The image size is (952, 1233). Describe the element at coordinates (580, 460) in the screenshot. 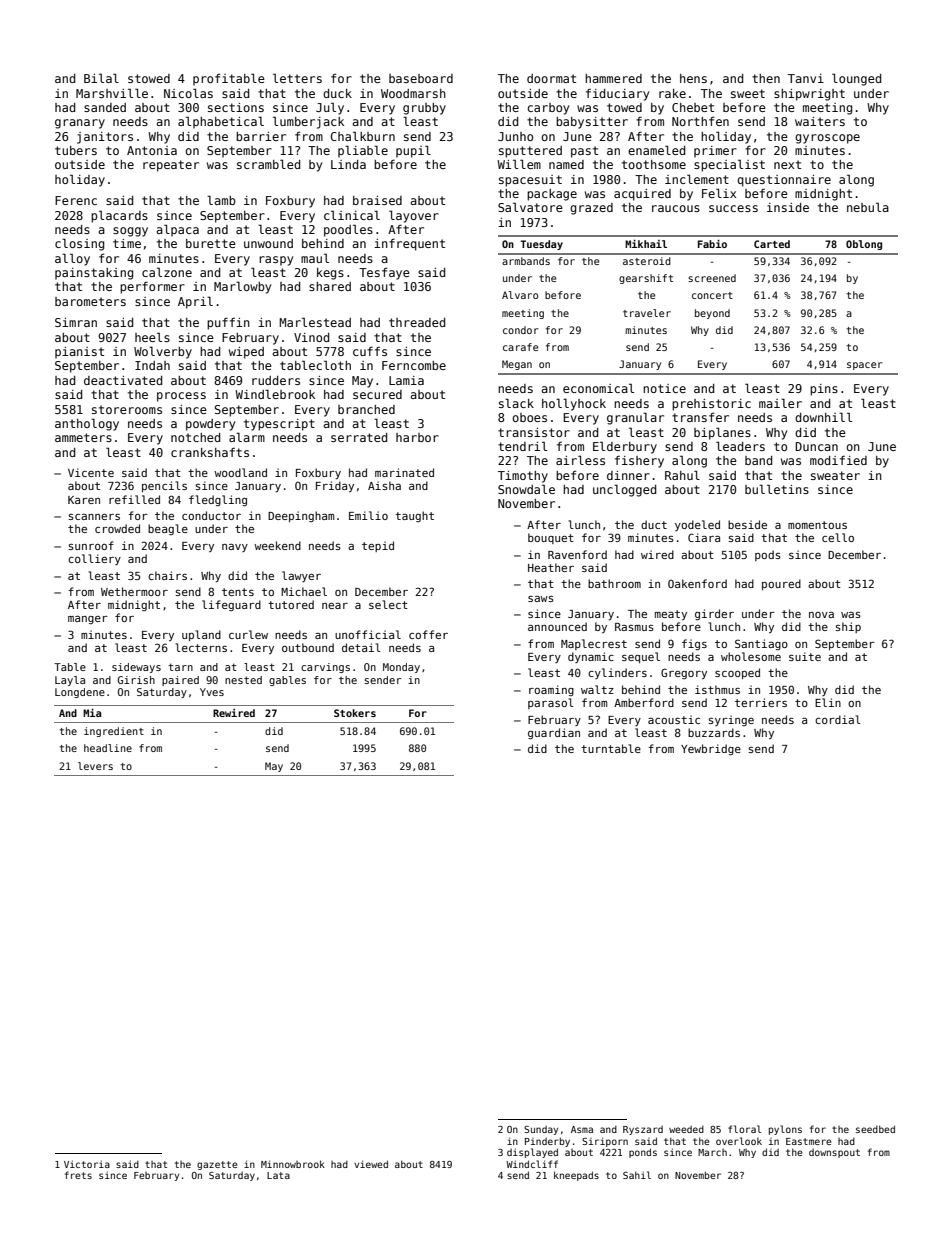

I see `airless` at that location.
